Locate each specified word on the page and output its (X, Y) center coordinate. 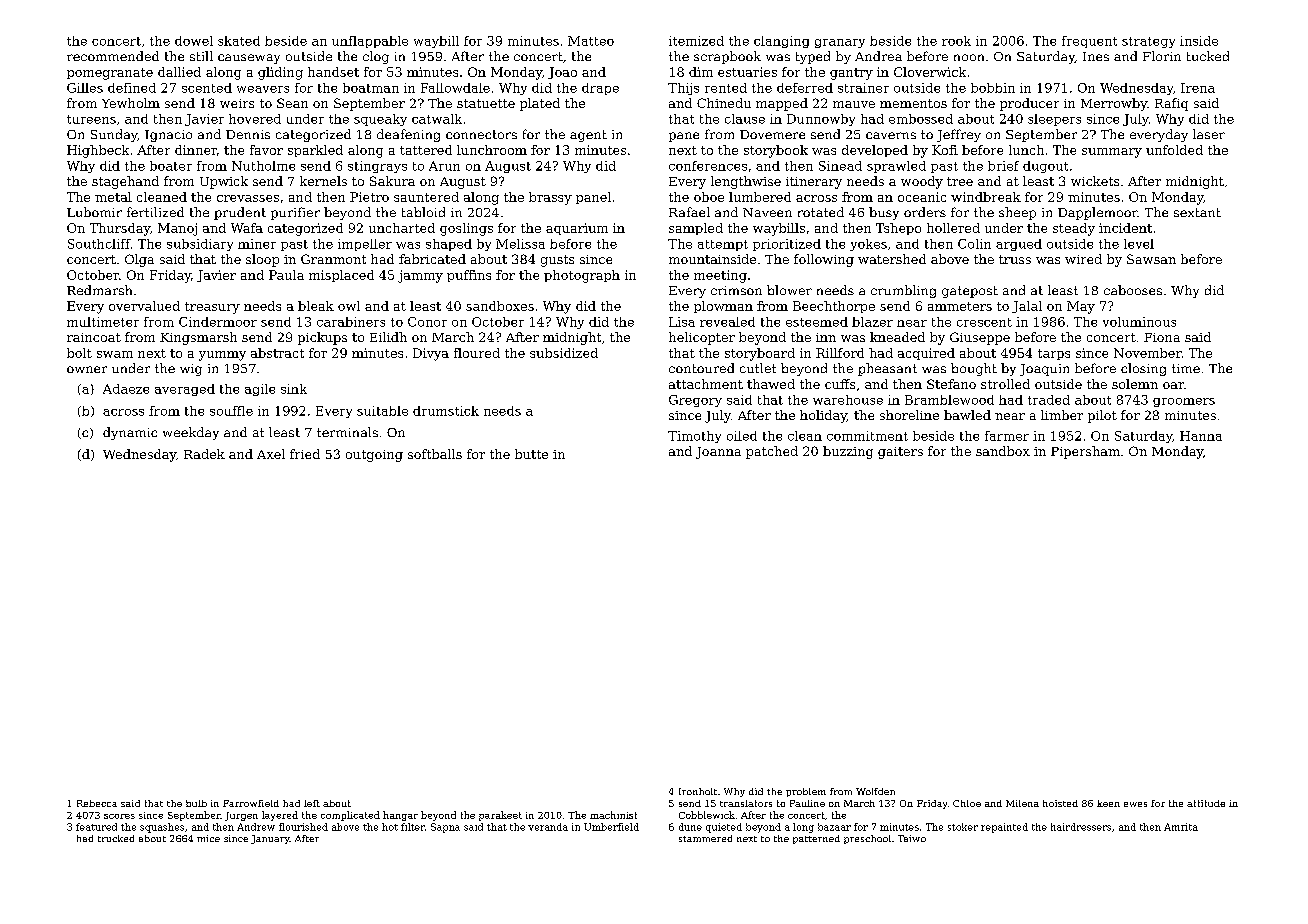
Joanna (718, 453)
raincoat (94, 337)
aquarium (577, 229)
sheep (1017, 213)
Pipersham (1085, 452)
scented (207, 88)
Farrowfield (251, 803)
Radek (204, 454)
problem (806, 792)
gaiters (900, 453)
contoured (701, 368)
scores (119, 816)
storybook (776, 151)
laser (1209, 134)
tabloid (423, 212)
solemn (1135, 384)
